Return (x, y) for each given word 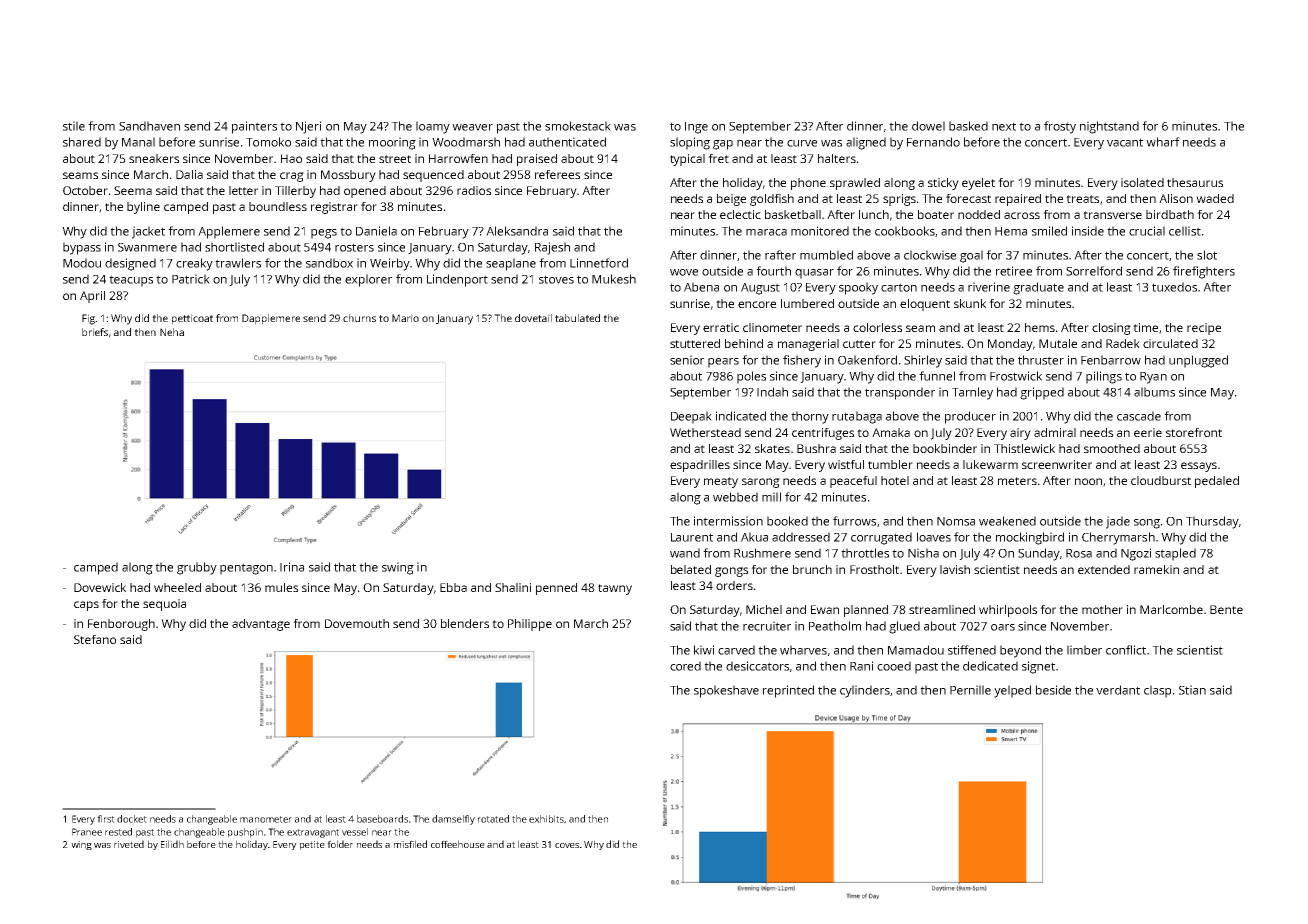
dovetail (533, 318)
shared (82, 142)
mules (281, 587)
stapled (1175, 554)
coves (567, 845)
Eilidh (172, 844)
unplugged (1198, 361)
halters (837, 158)
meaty (721, 482)
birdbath (1170, 214)
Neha (172, 332)
